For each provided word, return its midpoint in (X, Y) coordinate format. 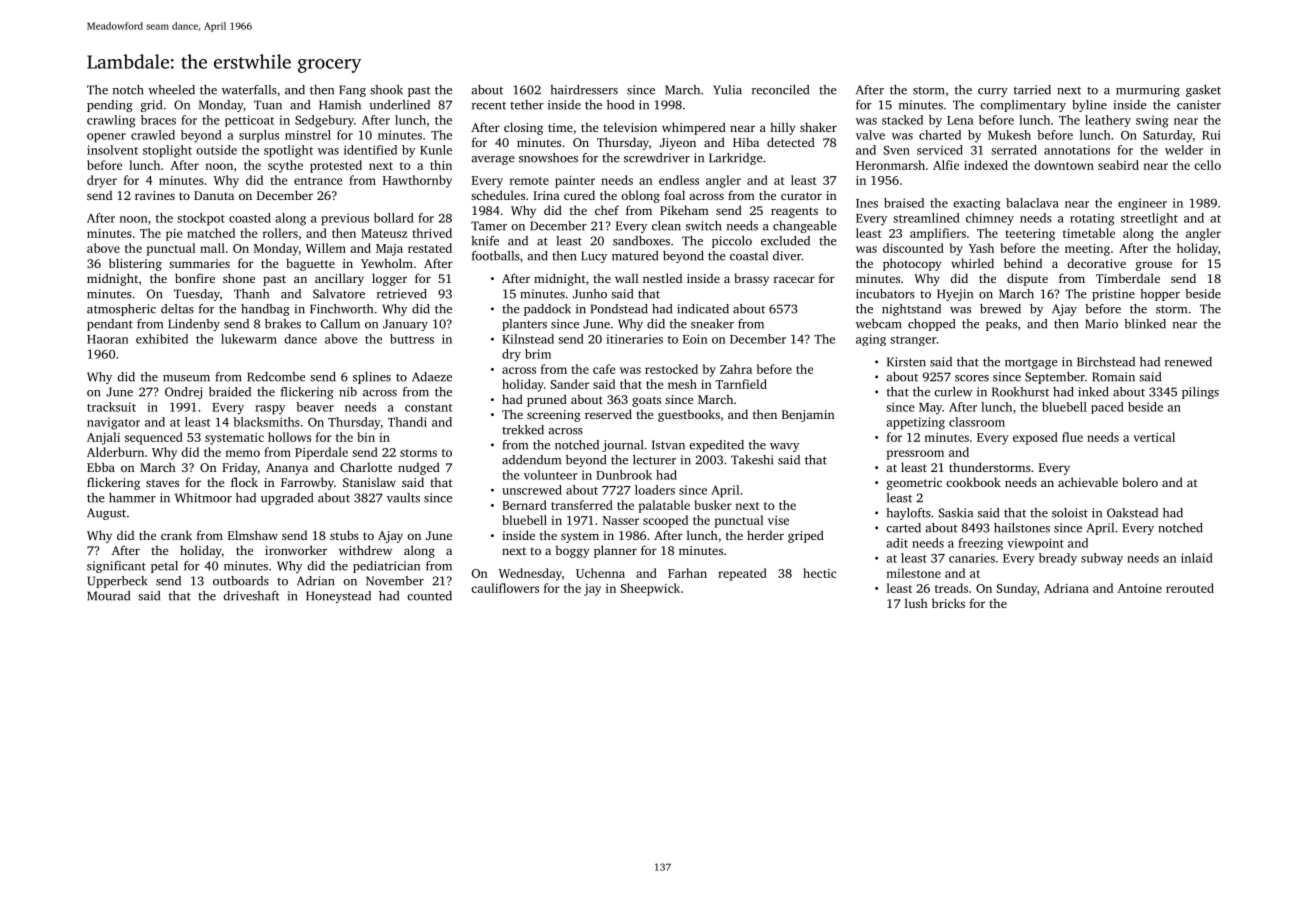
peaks (1001, 325)
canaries (972, 558)
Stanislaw (369, 482)
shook (386, 90)
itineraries (634, 339)
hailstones (1022, 528)
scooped (665, 521)
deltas (177, 309)
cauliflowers (505, 588)
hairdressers (584, 90)
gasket (1203, 91)
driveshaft (251, 596)
